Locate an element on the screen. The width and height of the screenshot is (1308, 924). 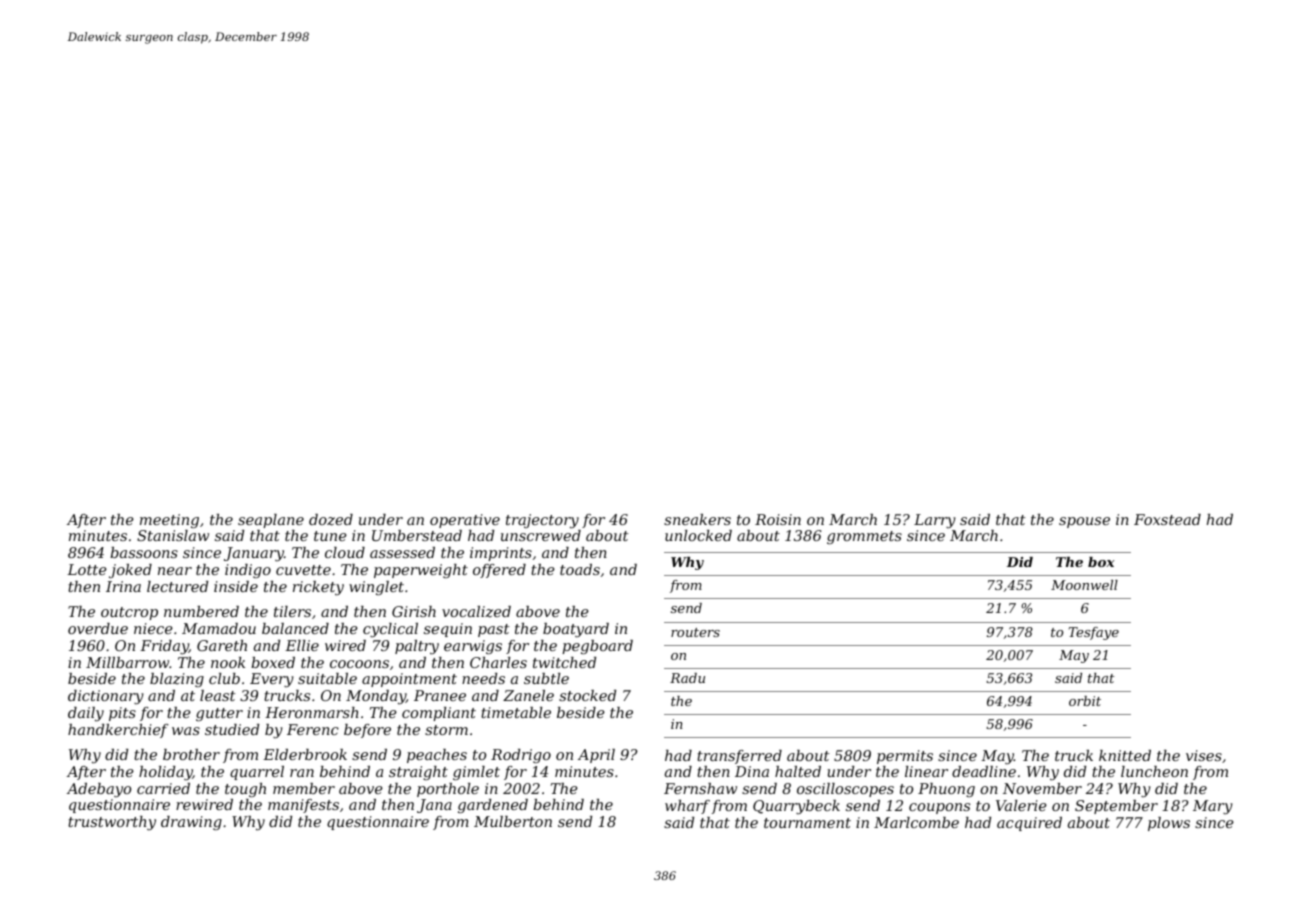
bassoons is located at coordinates (144, 552).
